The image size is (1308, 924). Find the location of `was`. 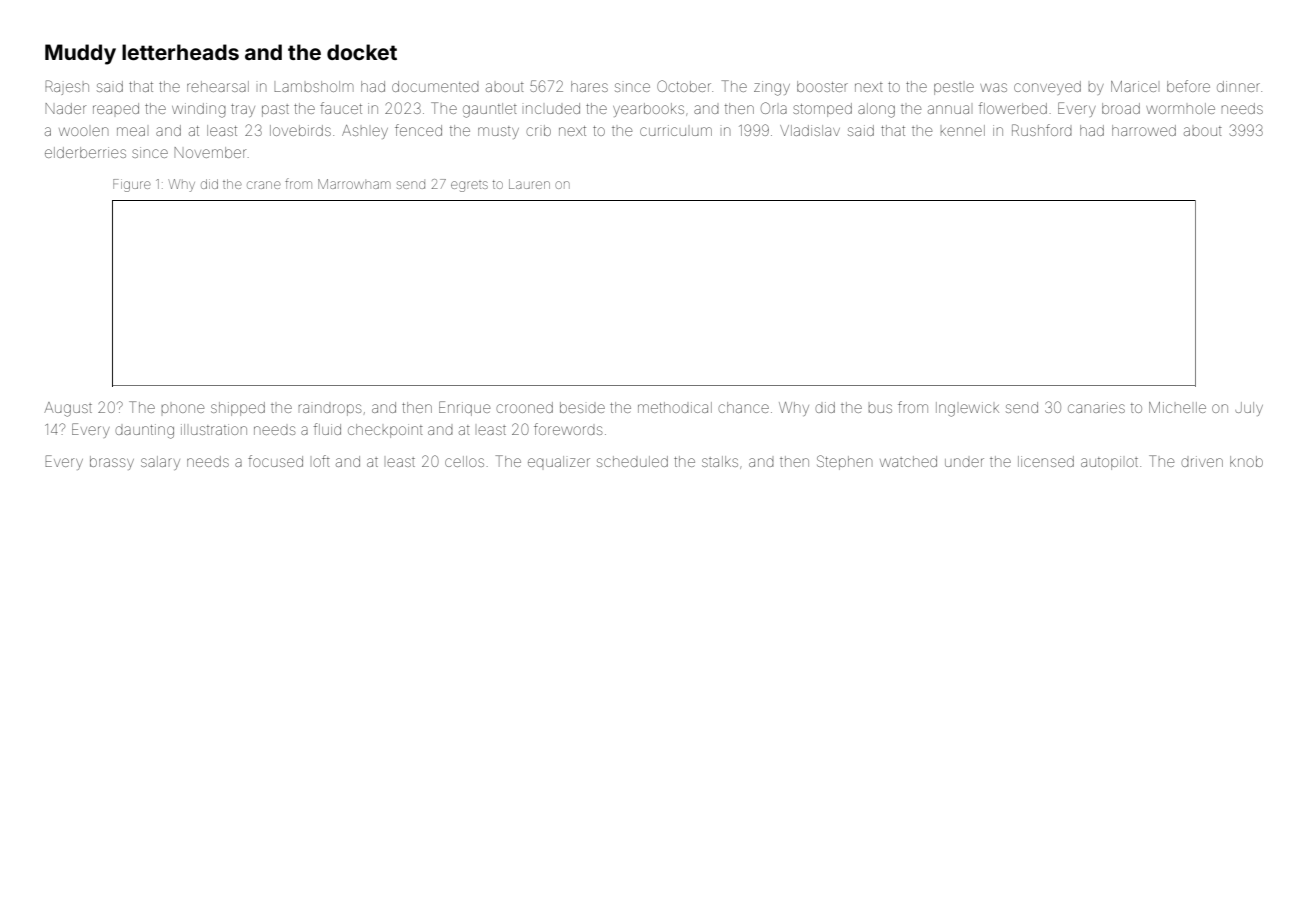

was is located at coordinates (993, 87).
